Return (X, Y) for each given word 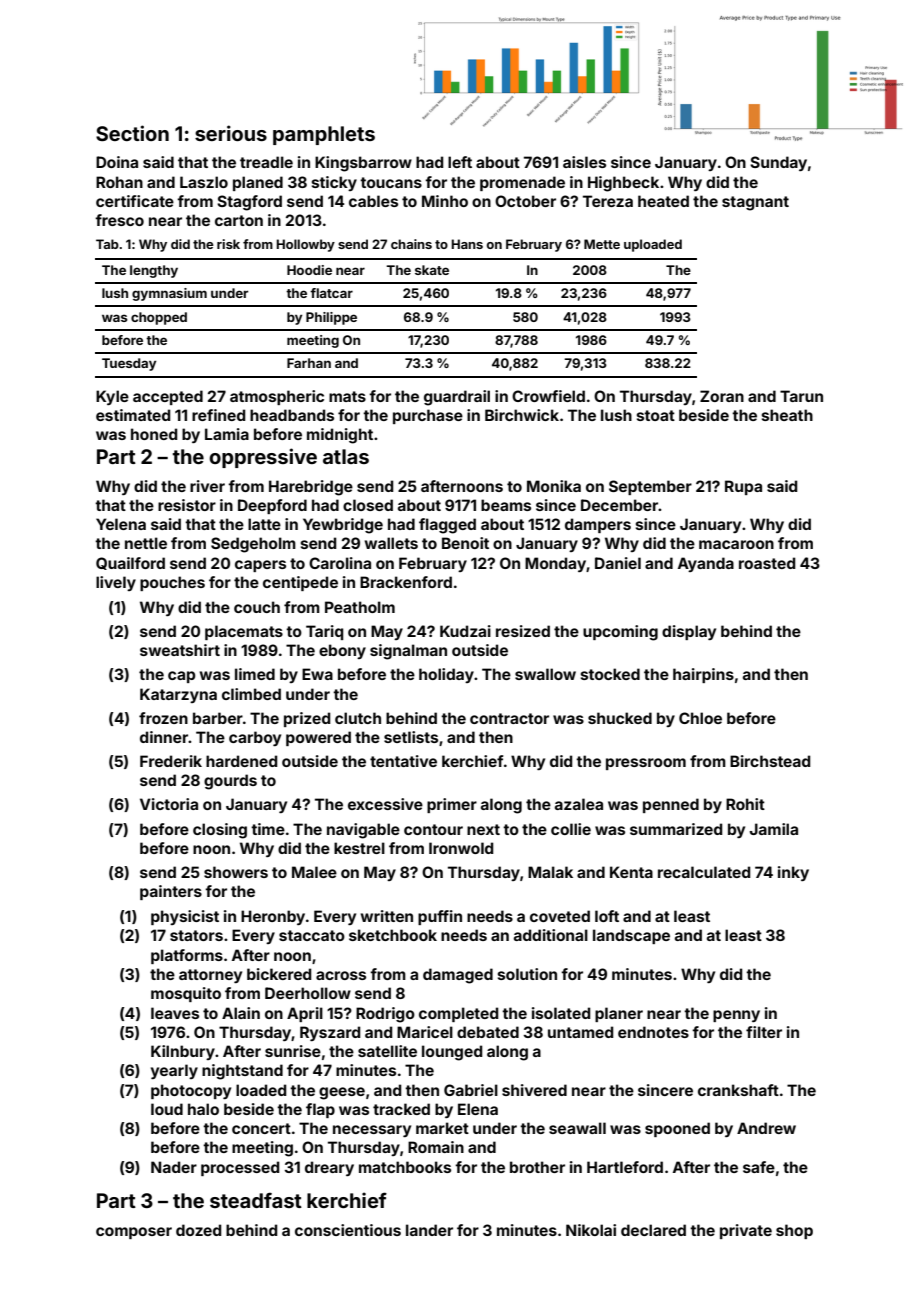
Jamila (774, 829)
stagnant (755, 203)
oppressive (263, 458)
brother (537, 1167)
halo (203, 1109)
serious (231, 133)
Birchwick (522, 415)
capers (260, 566)
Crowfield (548, 396)
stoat (656, 415)
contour (433, 829)
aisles (584, 162)
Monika (554, 486)
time (268, 829)
